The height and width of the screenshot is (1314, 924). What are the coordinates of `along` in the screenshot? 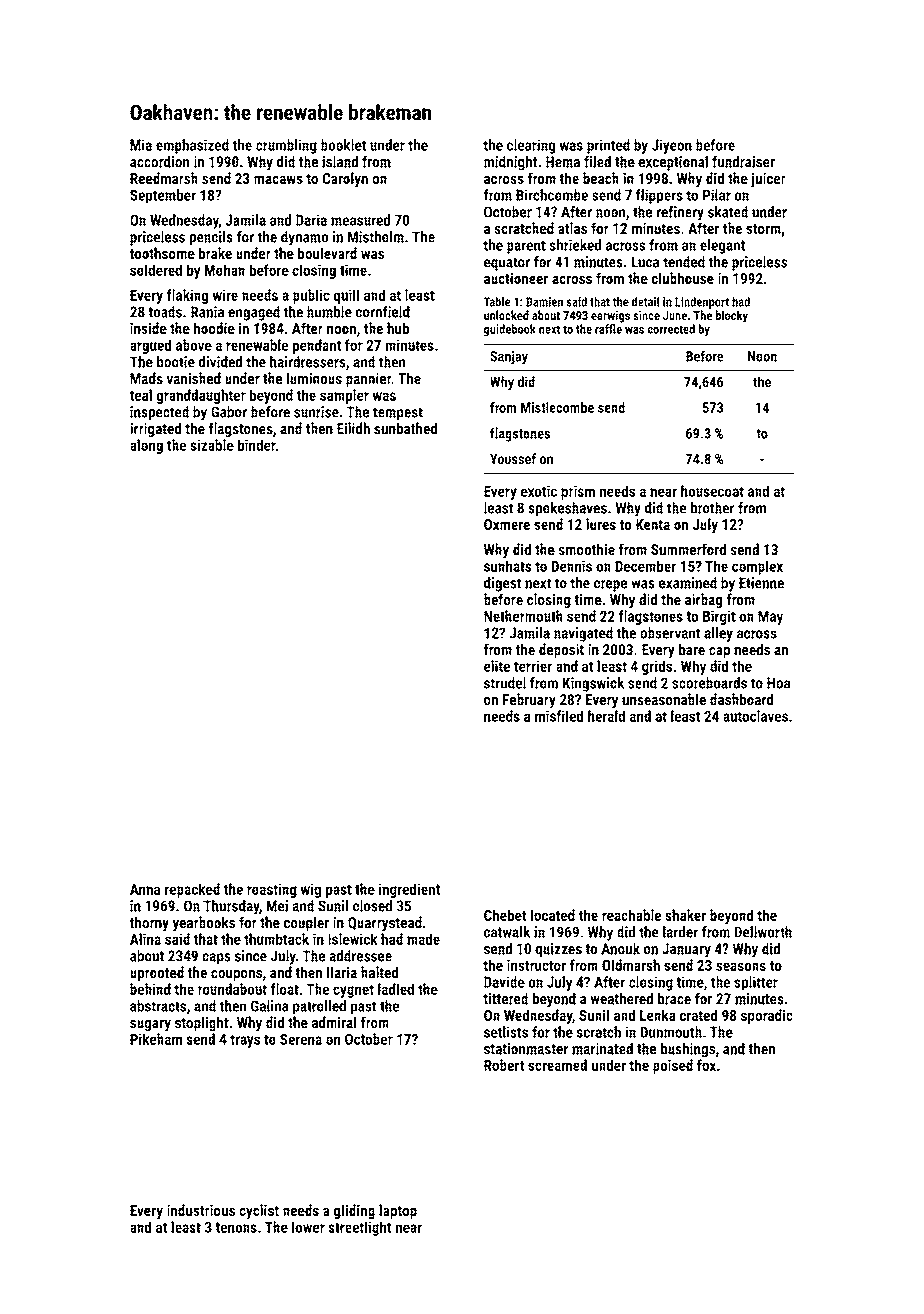 It's located at (146, 446).
